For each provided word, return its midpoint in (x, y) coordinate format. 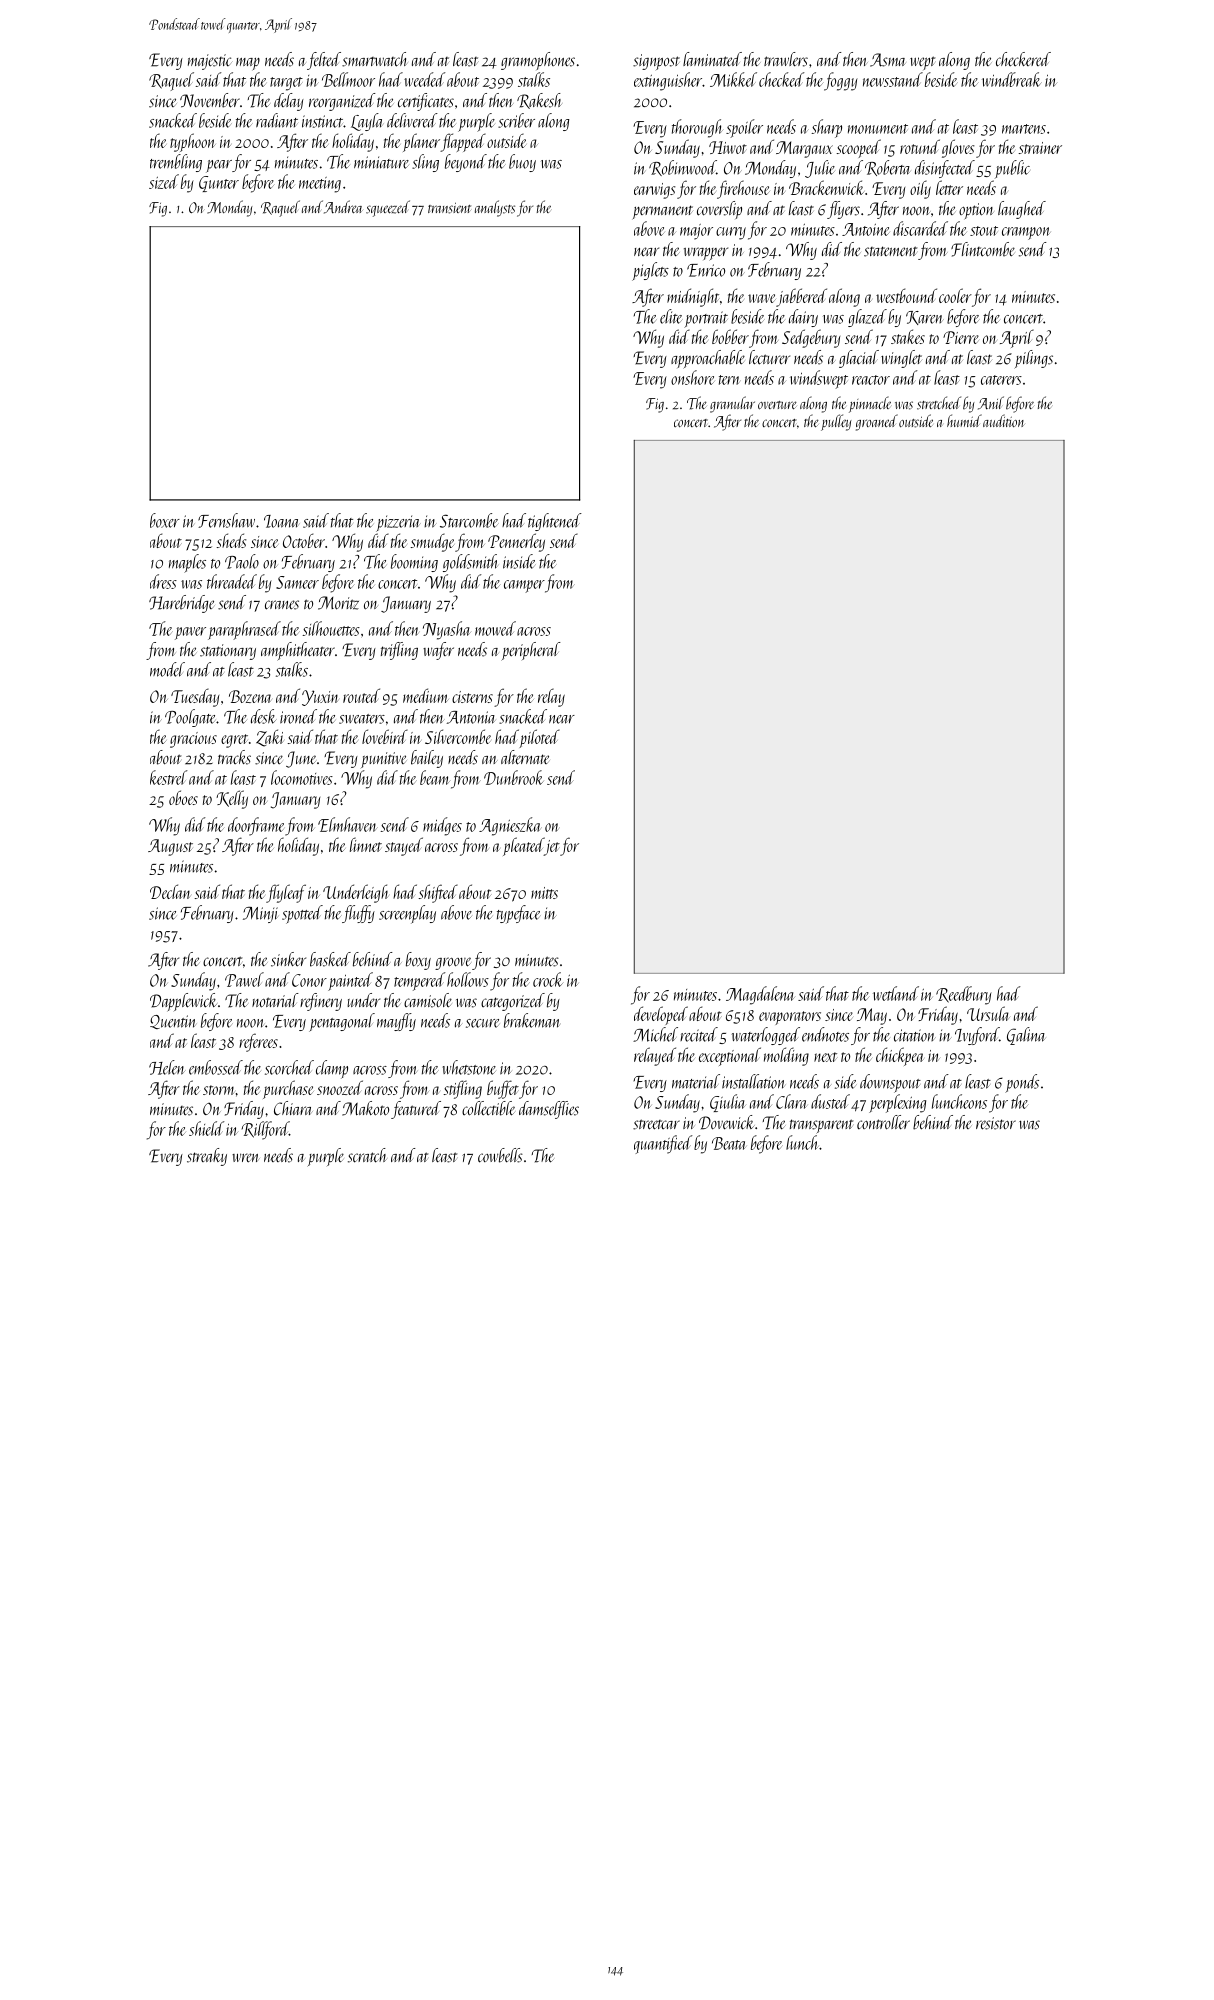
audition (1004, 420)
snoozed (340, 1087)
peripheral (531, 651)
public (1012, 169)
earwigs (654, 191)
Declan (170, 891)
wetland (896, 993)
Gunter (219, 184)
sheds (231, 540)
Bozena (250, 696)
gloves (958, 148)
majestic (210, 62)
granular (732, 404)
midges (442, 826)
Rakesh (539, 101)
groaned (877, 422)
